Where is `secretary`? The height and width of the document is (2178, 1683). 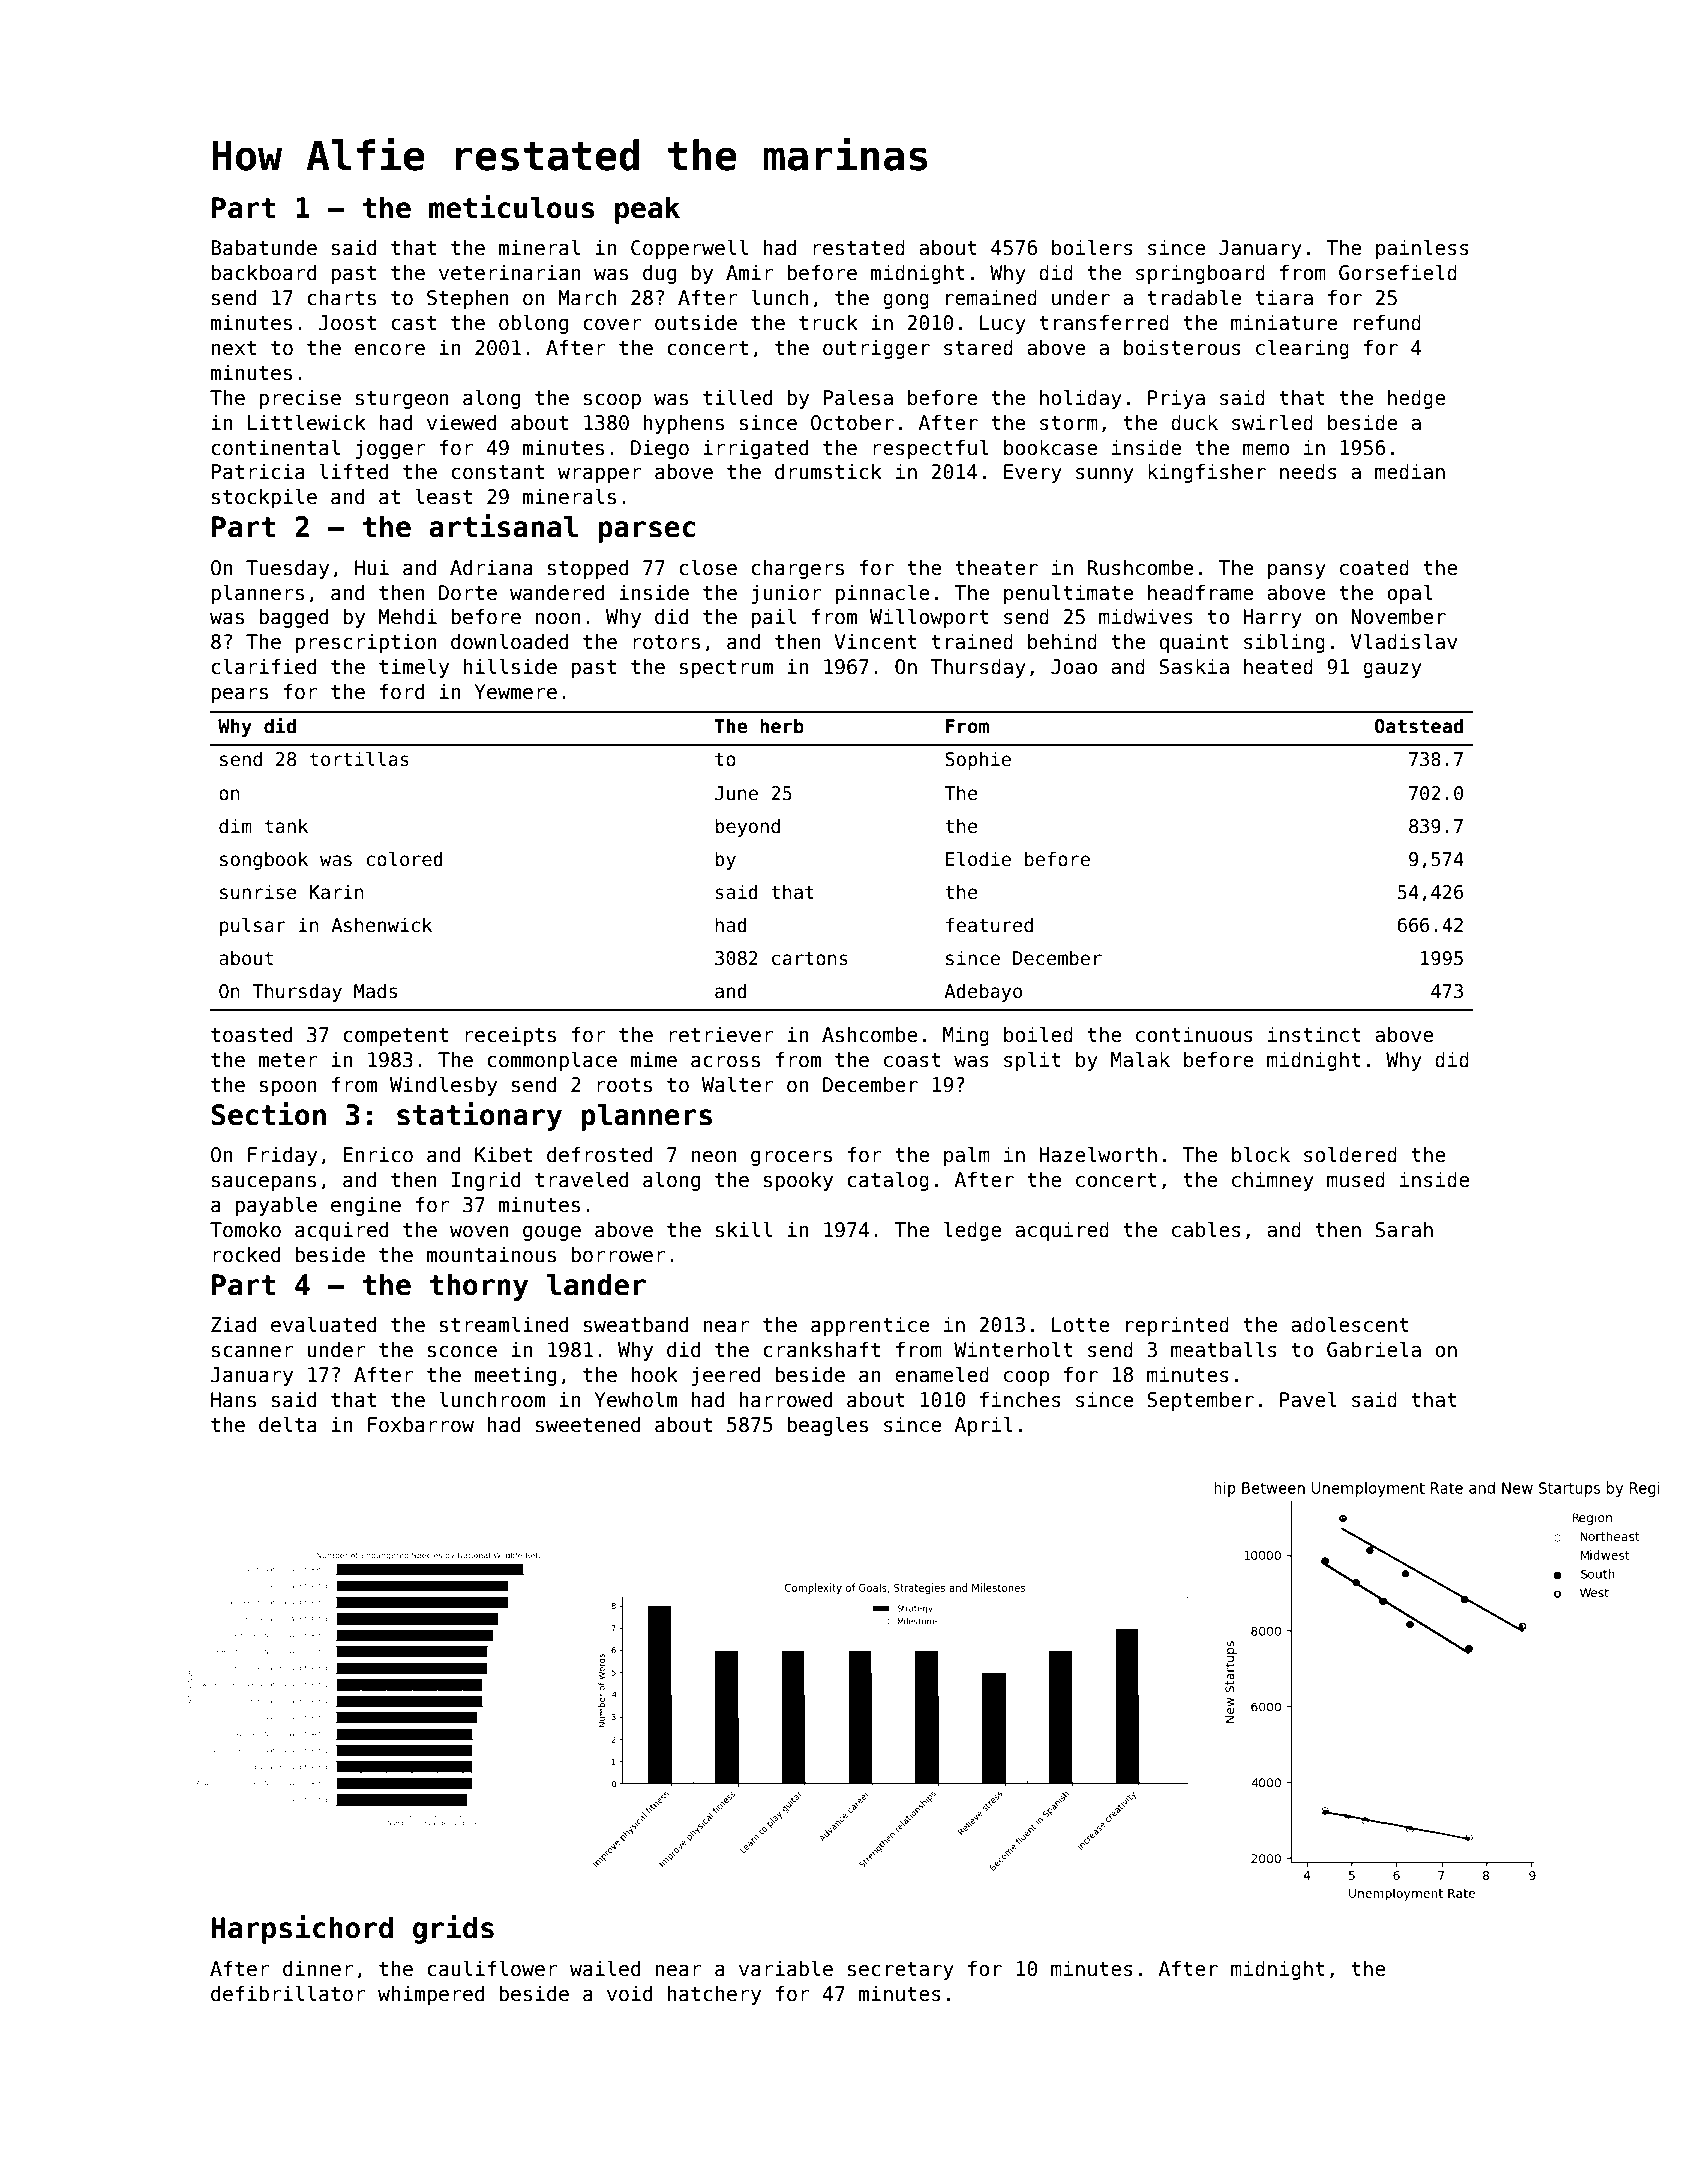 secretary is located at coordinates (901, 1971).
